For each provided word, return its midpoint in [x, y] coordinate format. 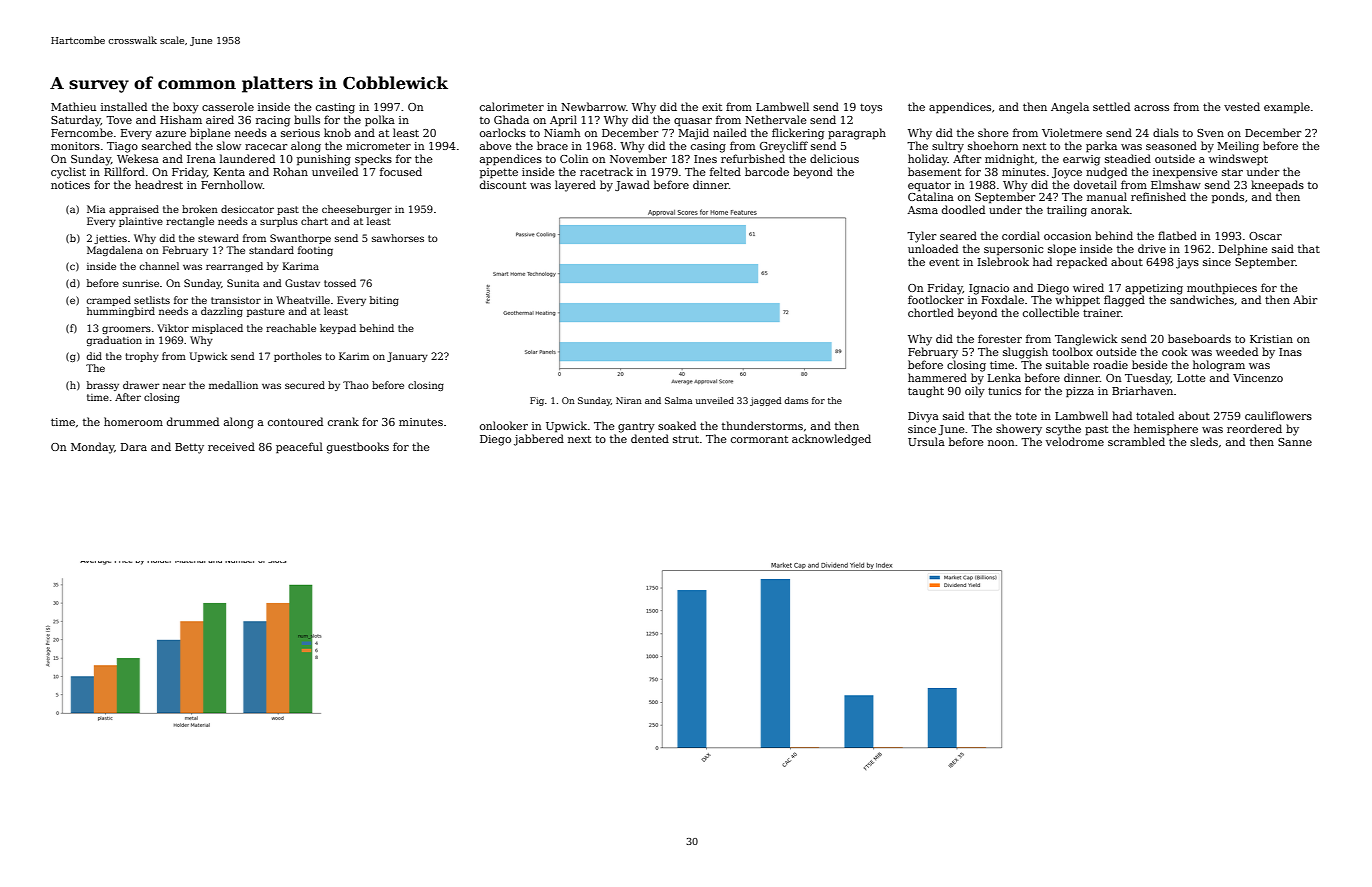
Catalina [931, 196]
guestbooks [358, 448]
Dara [134, 447]
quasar [693, 122]
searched [166, 145]
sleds [1204, 441]
